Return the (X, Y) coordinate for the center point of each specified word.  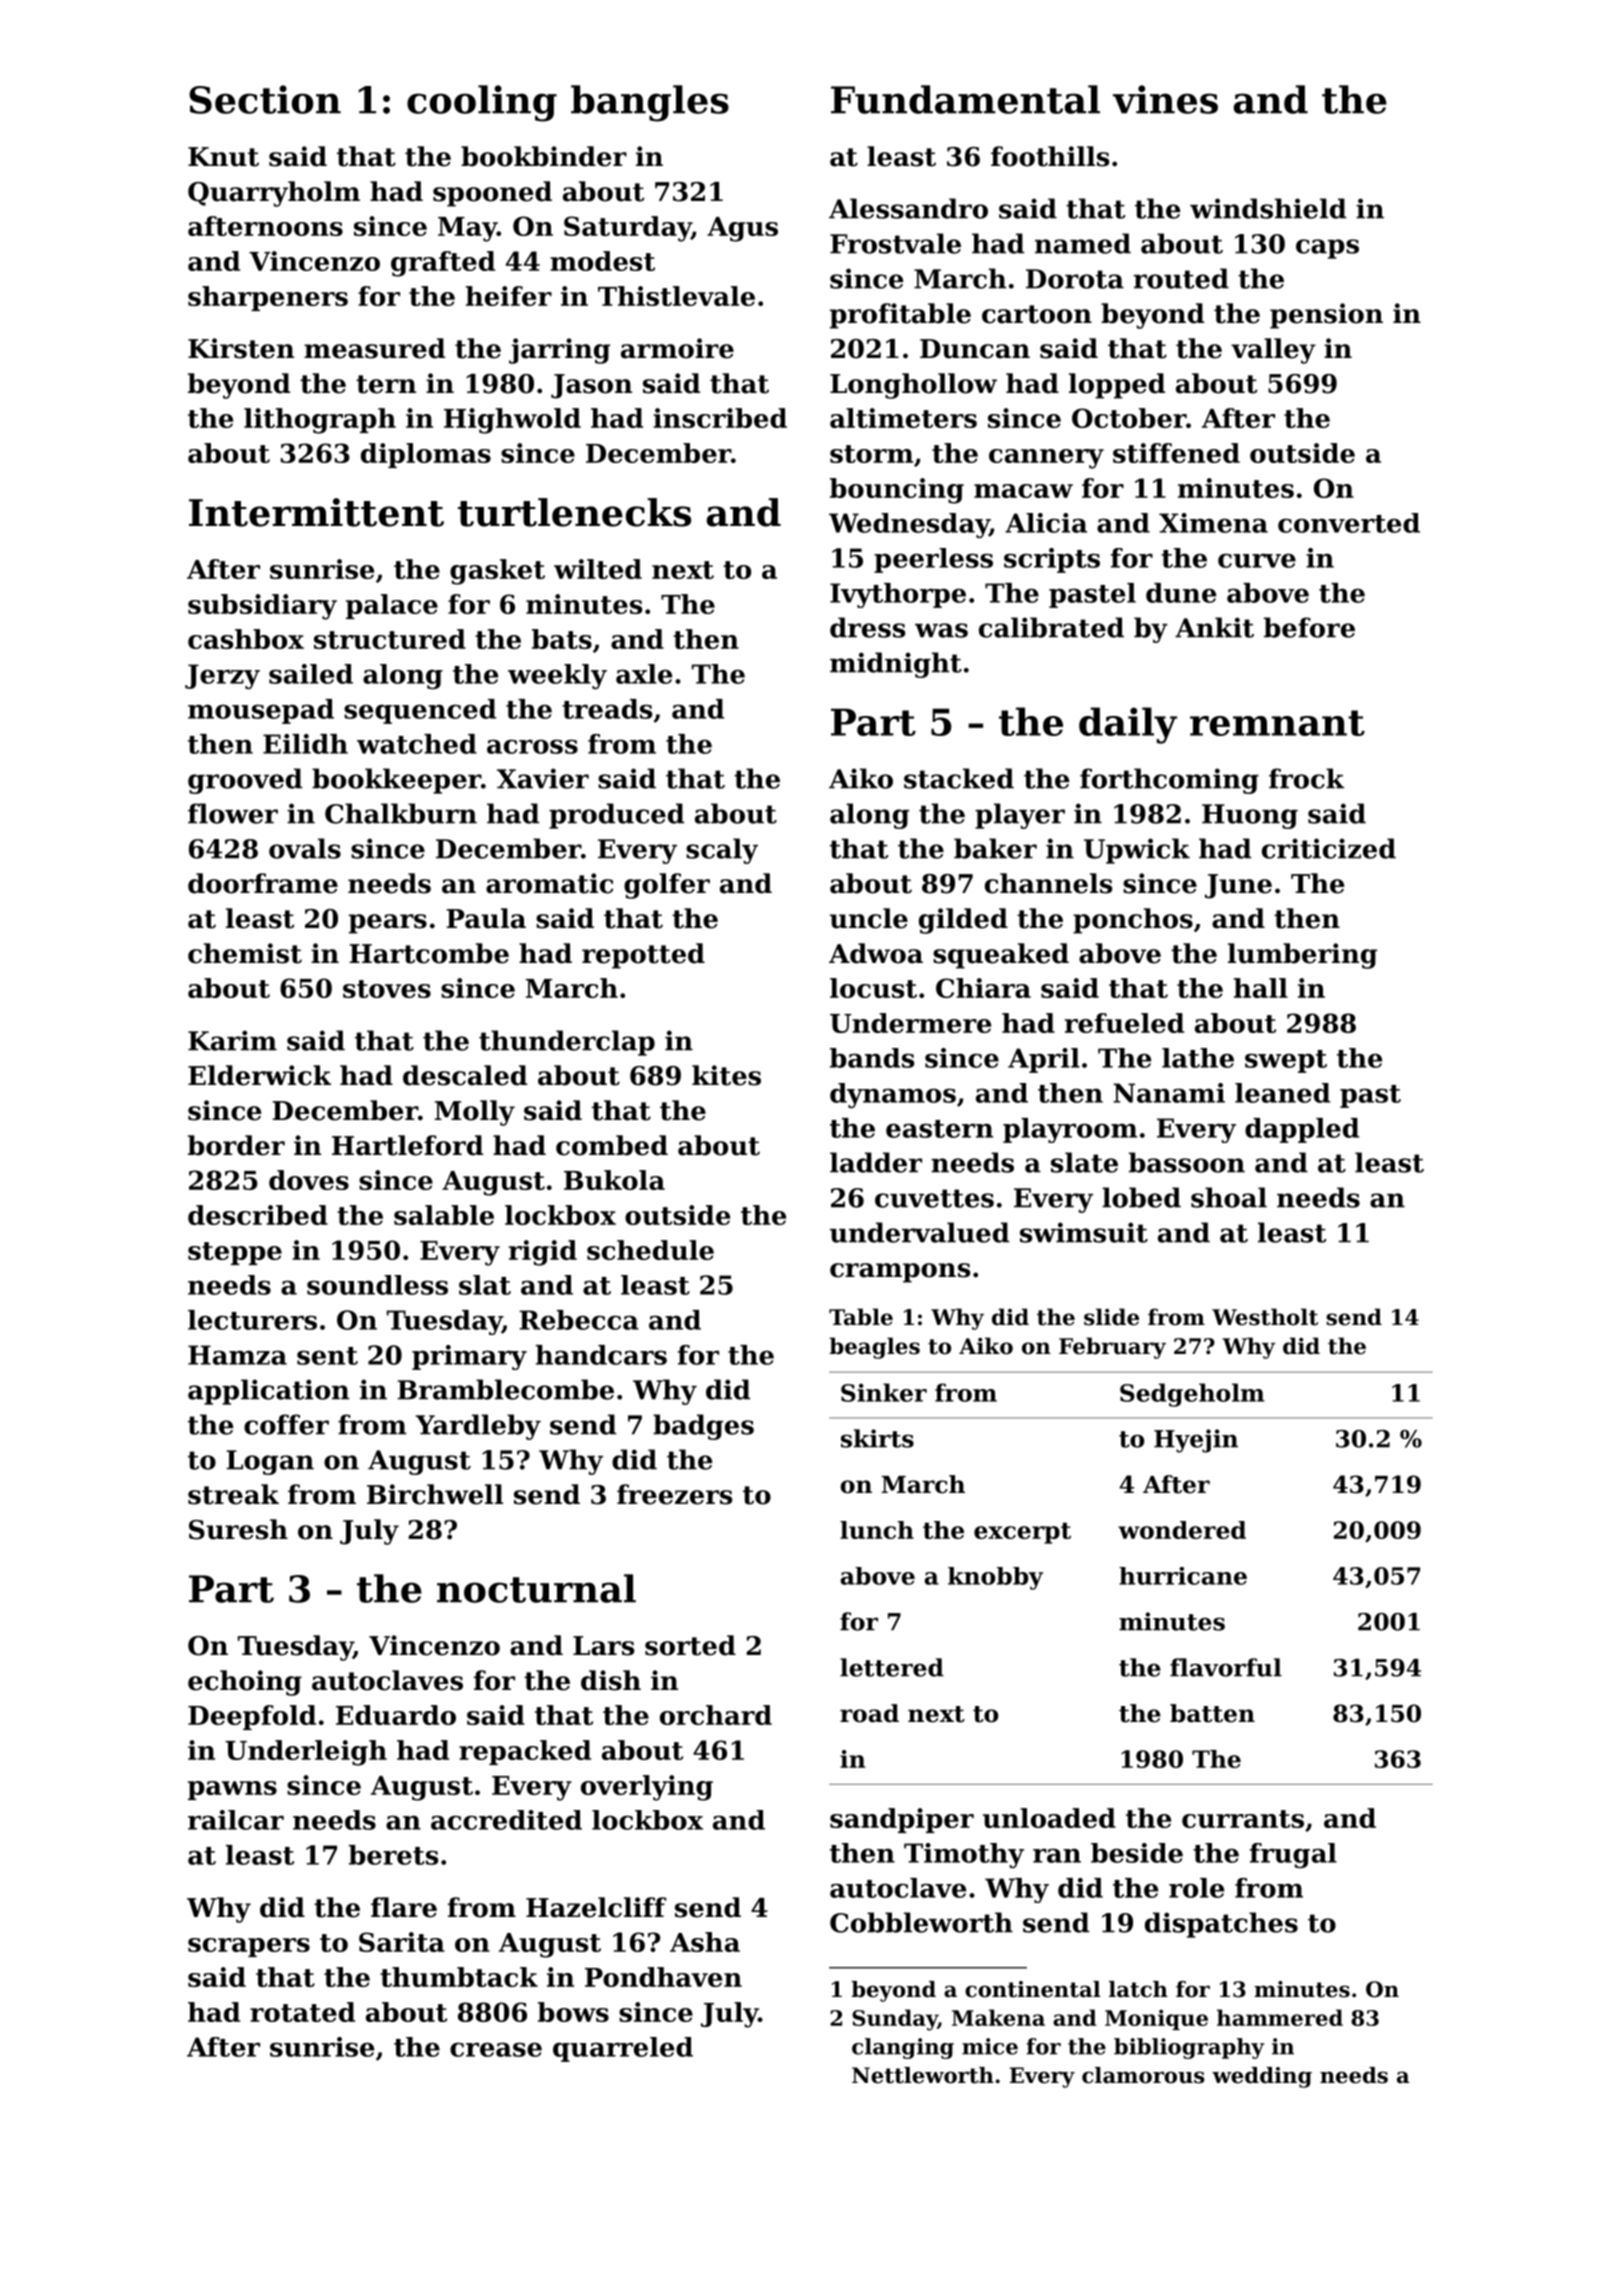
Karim (232, 1040)
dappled (1302, 1130)
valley (1273, 351)
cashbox (246, 639)
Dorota (1075, 279)
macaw (1023, 491)
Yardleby (478, 1427)
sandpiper (902, 1820)
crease (496, 2049)
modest (602, 261)
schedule (650, 1250)
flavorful (1226, 1667)
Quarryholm (274, 194)
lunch (877, 1530)
